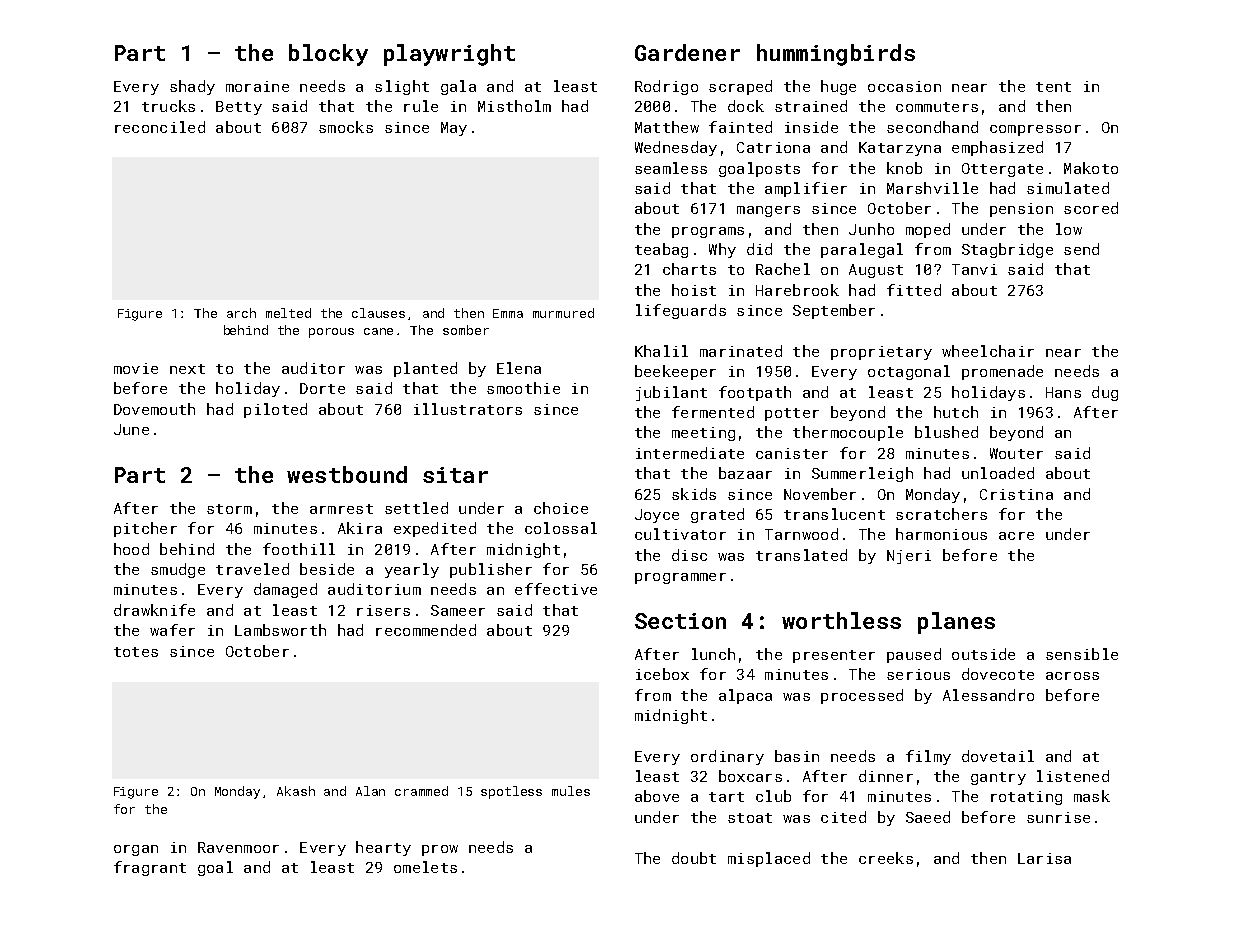 The image size is (1233, 952). I want to click on blocky, so click(328, 55).
